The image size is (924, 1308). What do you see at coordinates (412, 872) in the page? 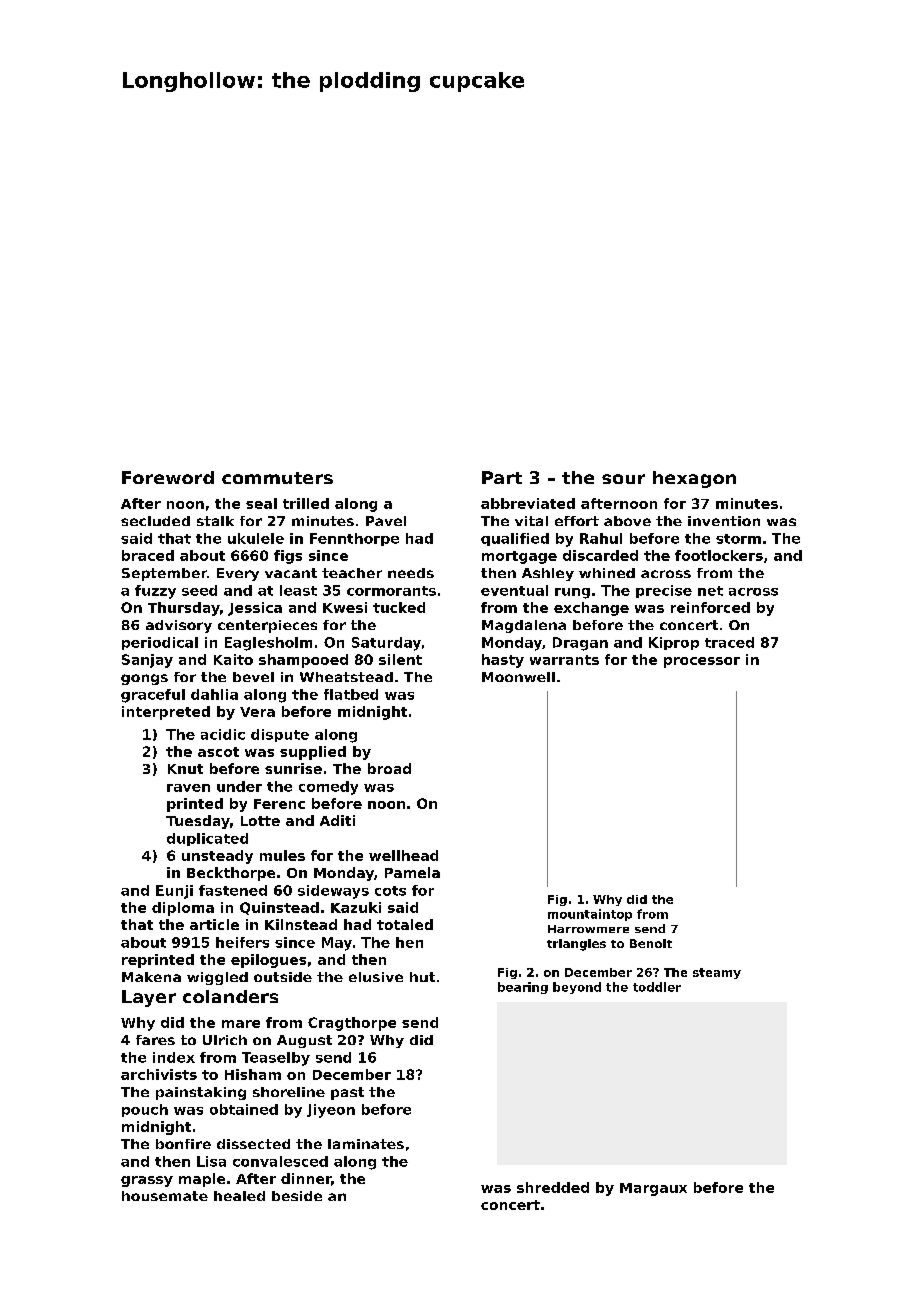
I see `Pamela` at bounding box center [412, 872].
